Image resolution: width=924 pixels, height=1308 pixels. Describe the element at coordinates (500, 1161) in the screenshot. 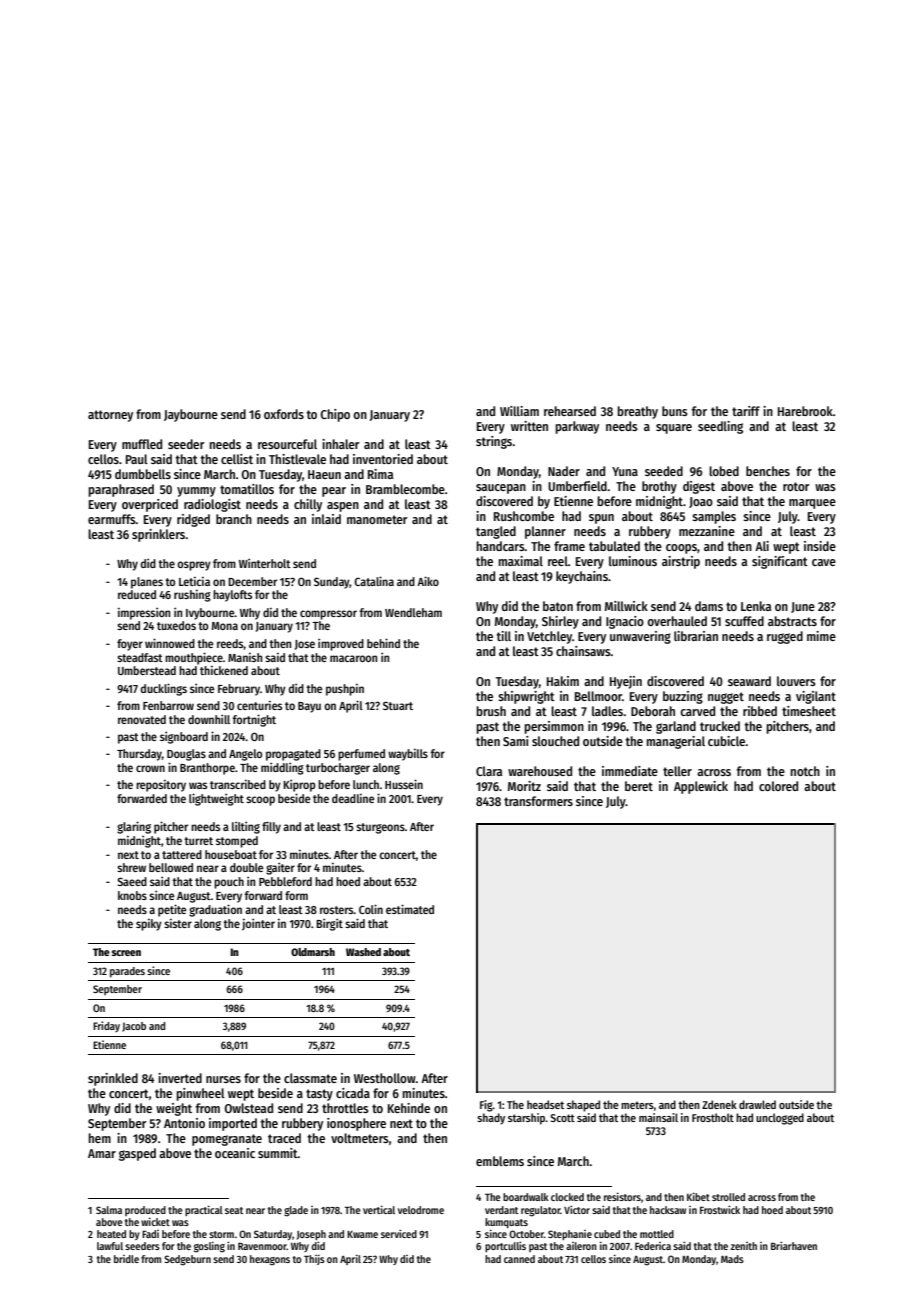

I see `emblems` at that location.
